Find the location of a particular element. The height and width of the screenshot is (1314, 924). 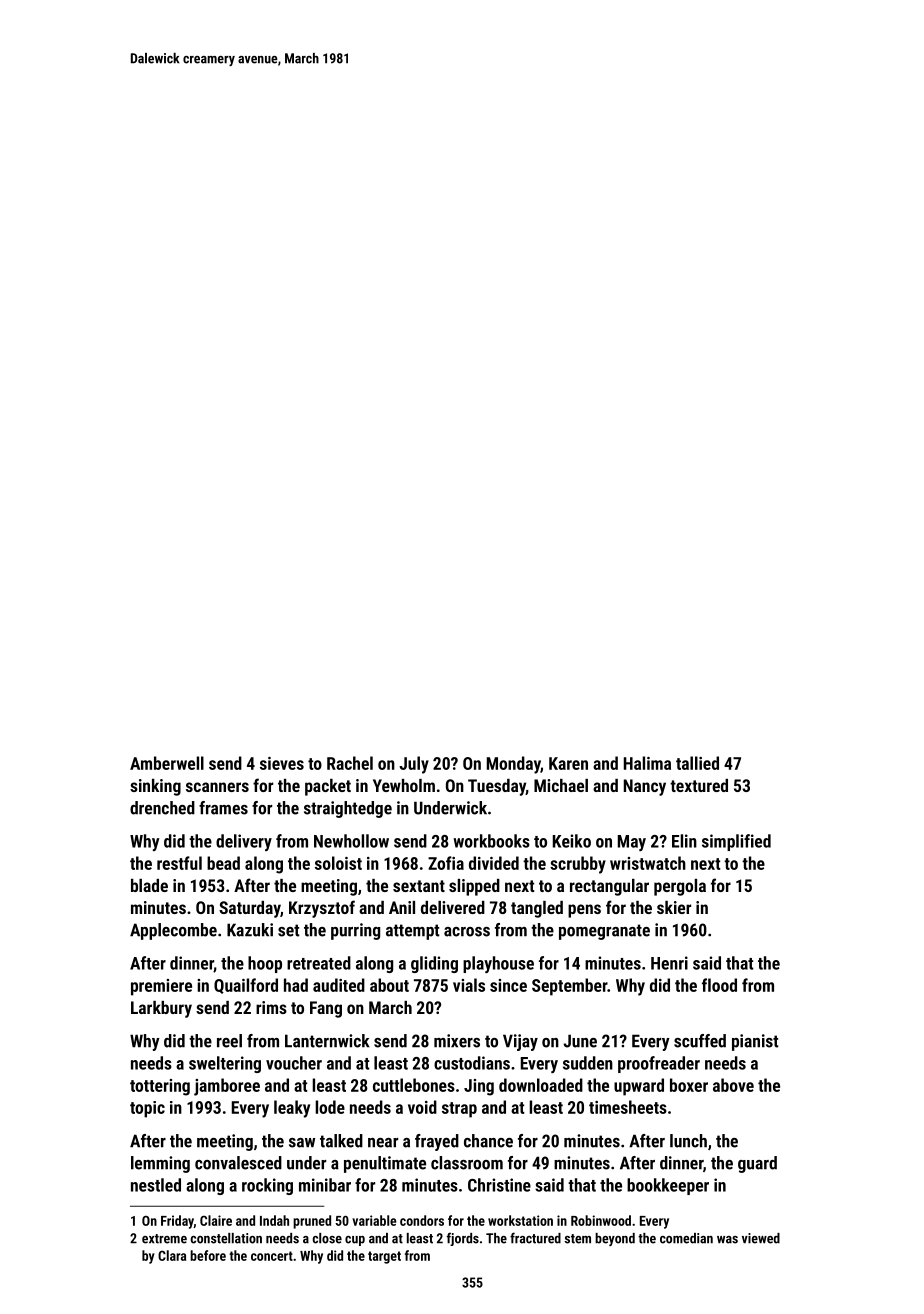

Amberwell is located at coordinates (167, 763).
